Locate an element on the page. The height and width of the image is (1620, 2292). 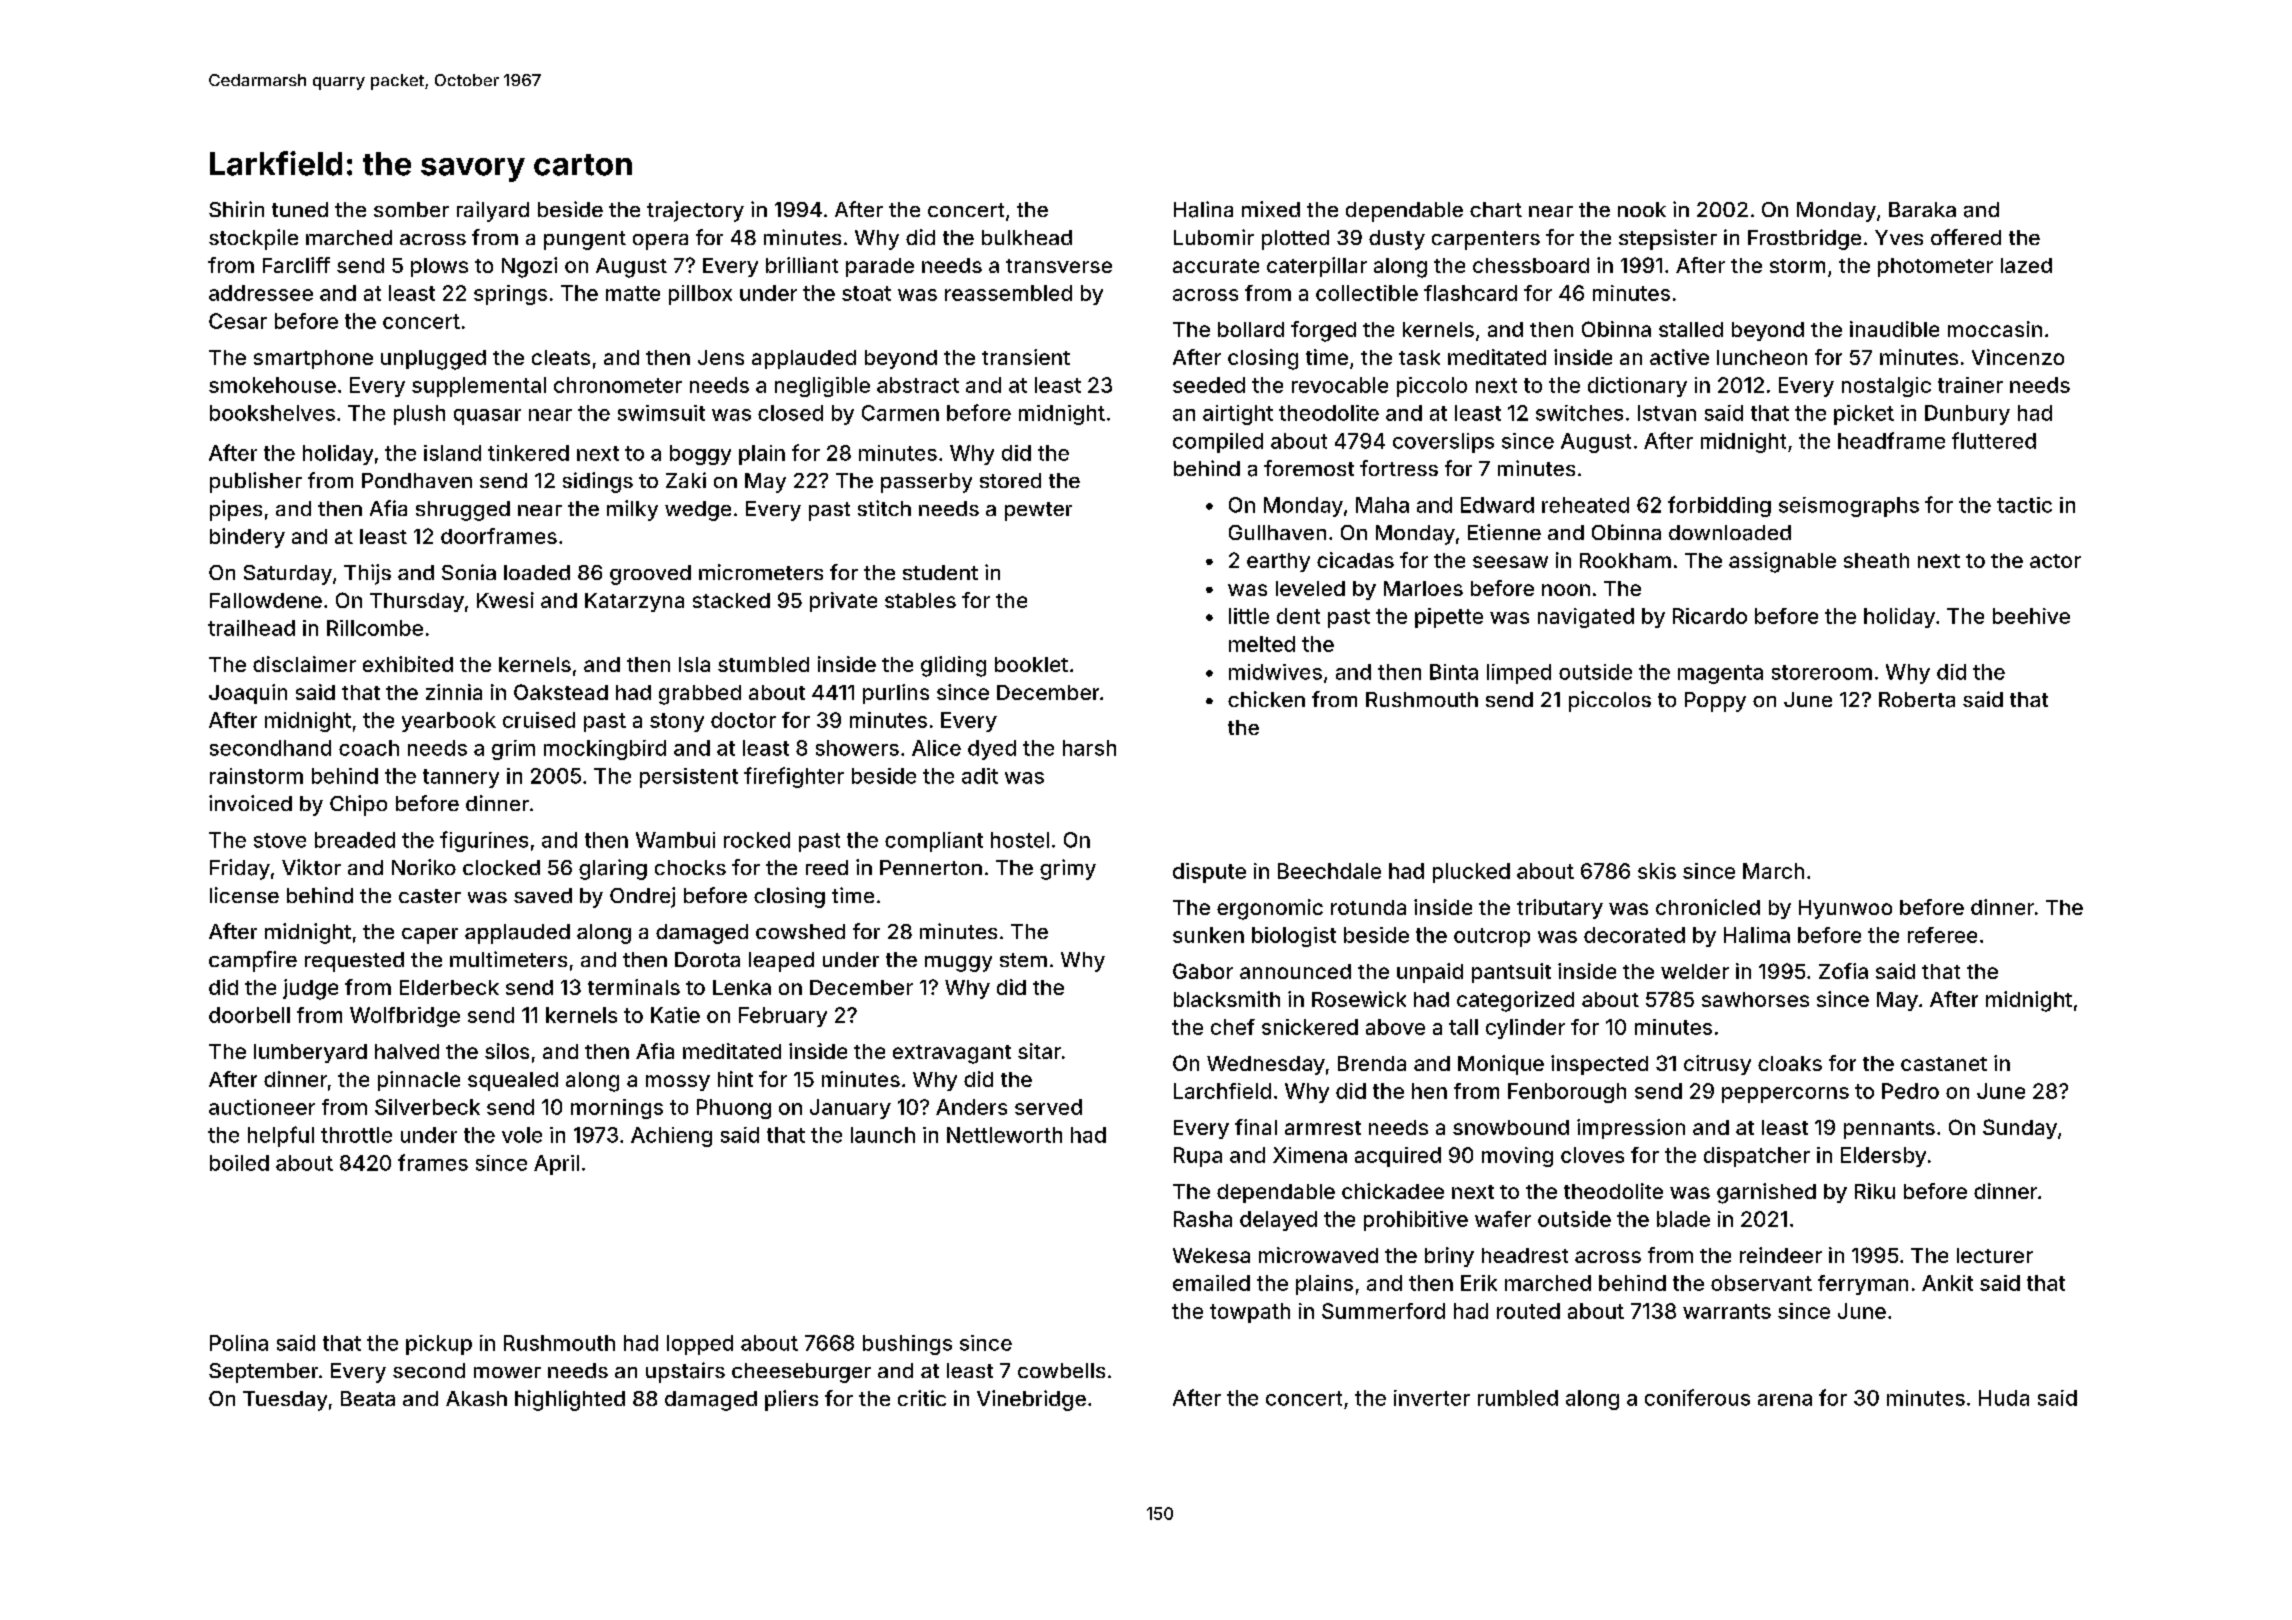
Roberta is located at coordinates (1917, 700).
